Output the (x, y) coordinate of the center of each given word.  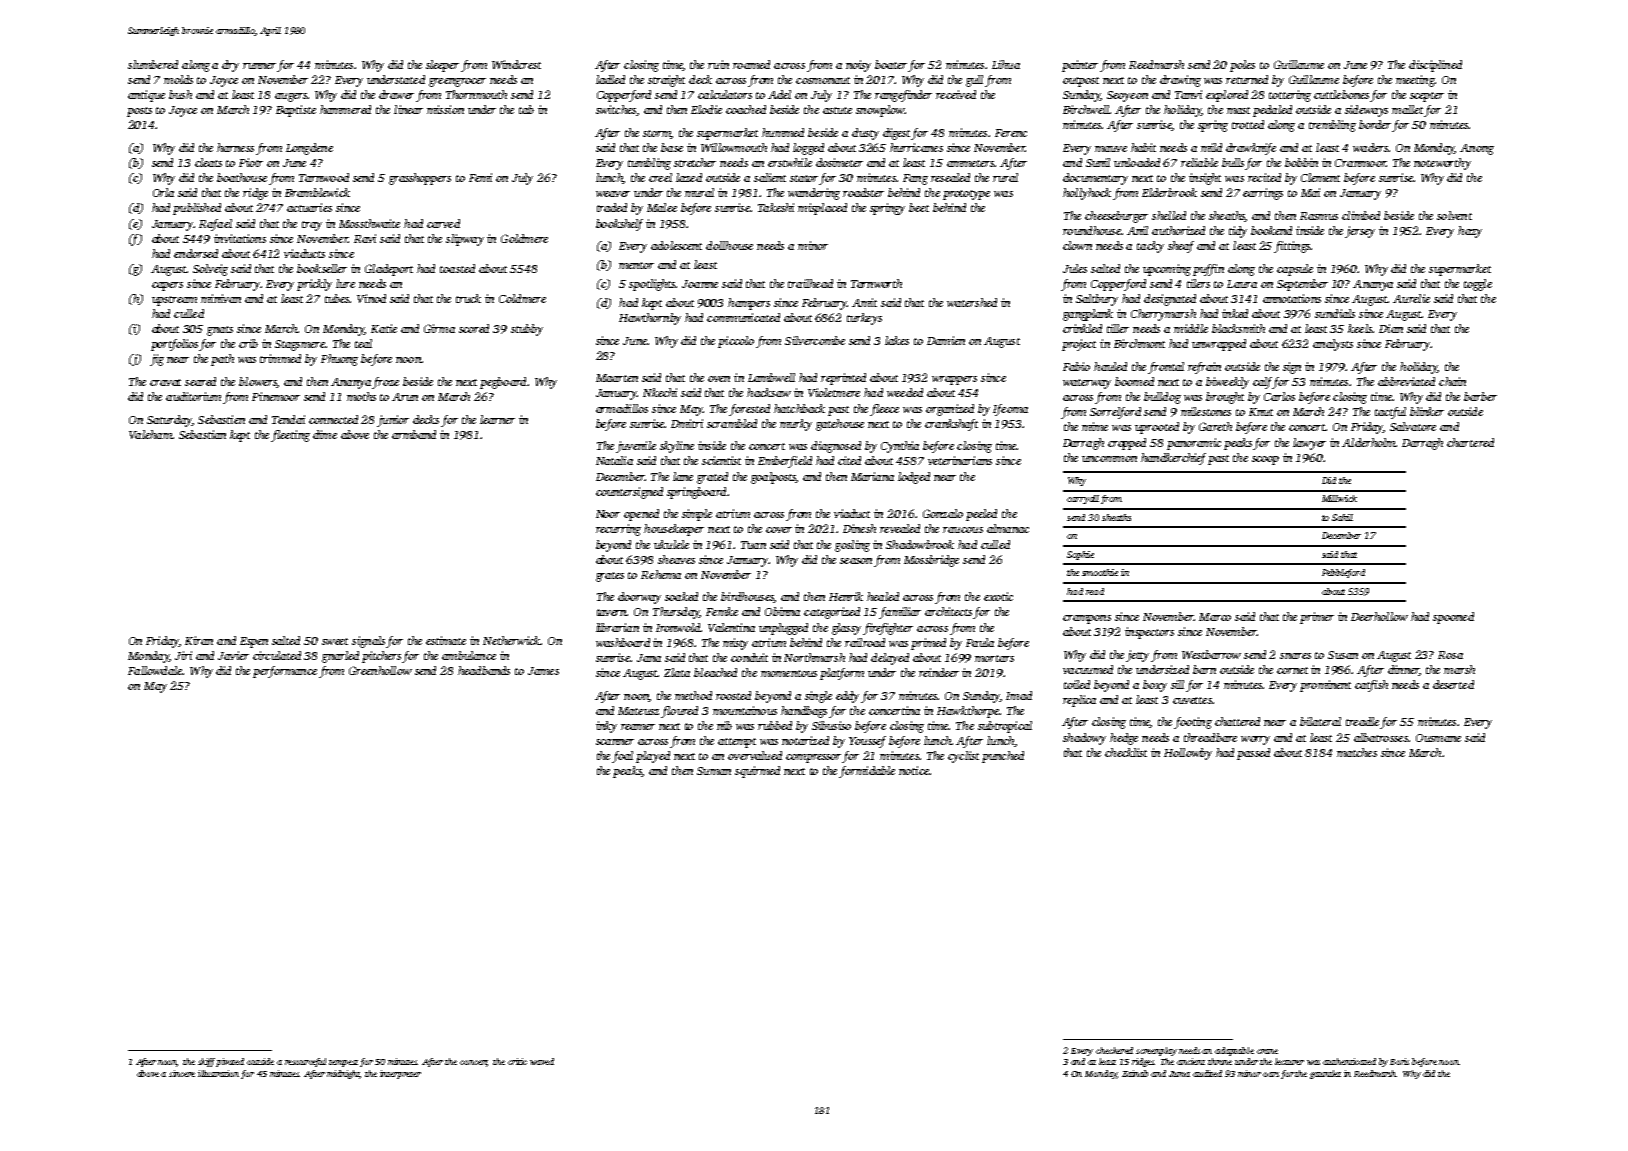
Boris (1399, 1061)
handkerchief (1173, 459)
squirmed (757, 772)
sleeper (442, 66)
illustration (218, 1073)
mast (1238, 110)
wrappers (954, 380)
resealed (950, 177)
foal (622, 757)
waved (542, 1061)
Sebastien (221, 419)
